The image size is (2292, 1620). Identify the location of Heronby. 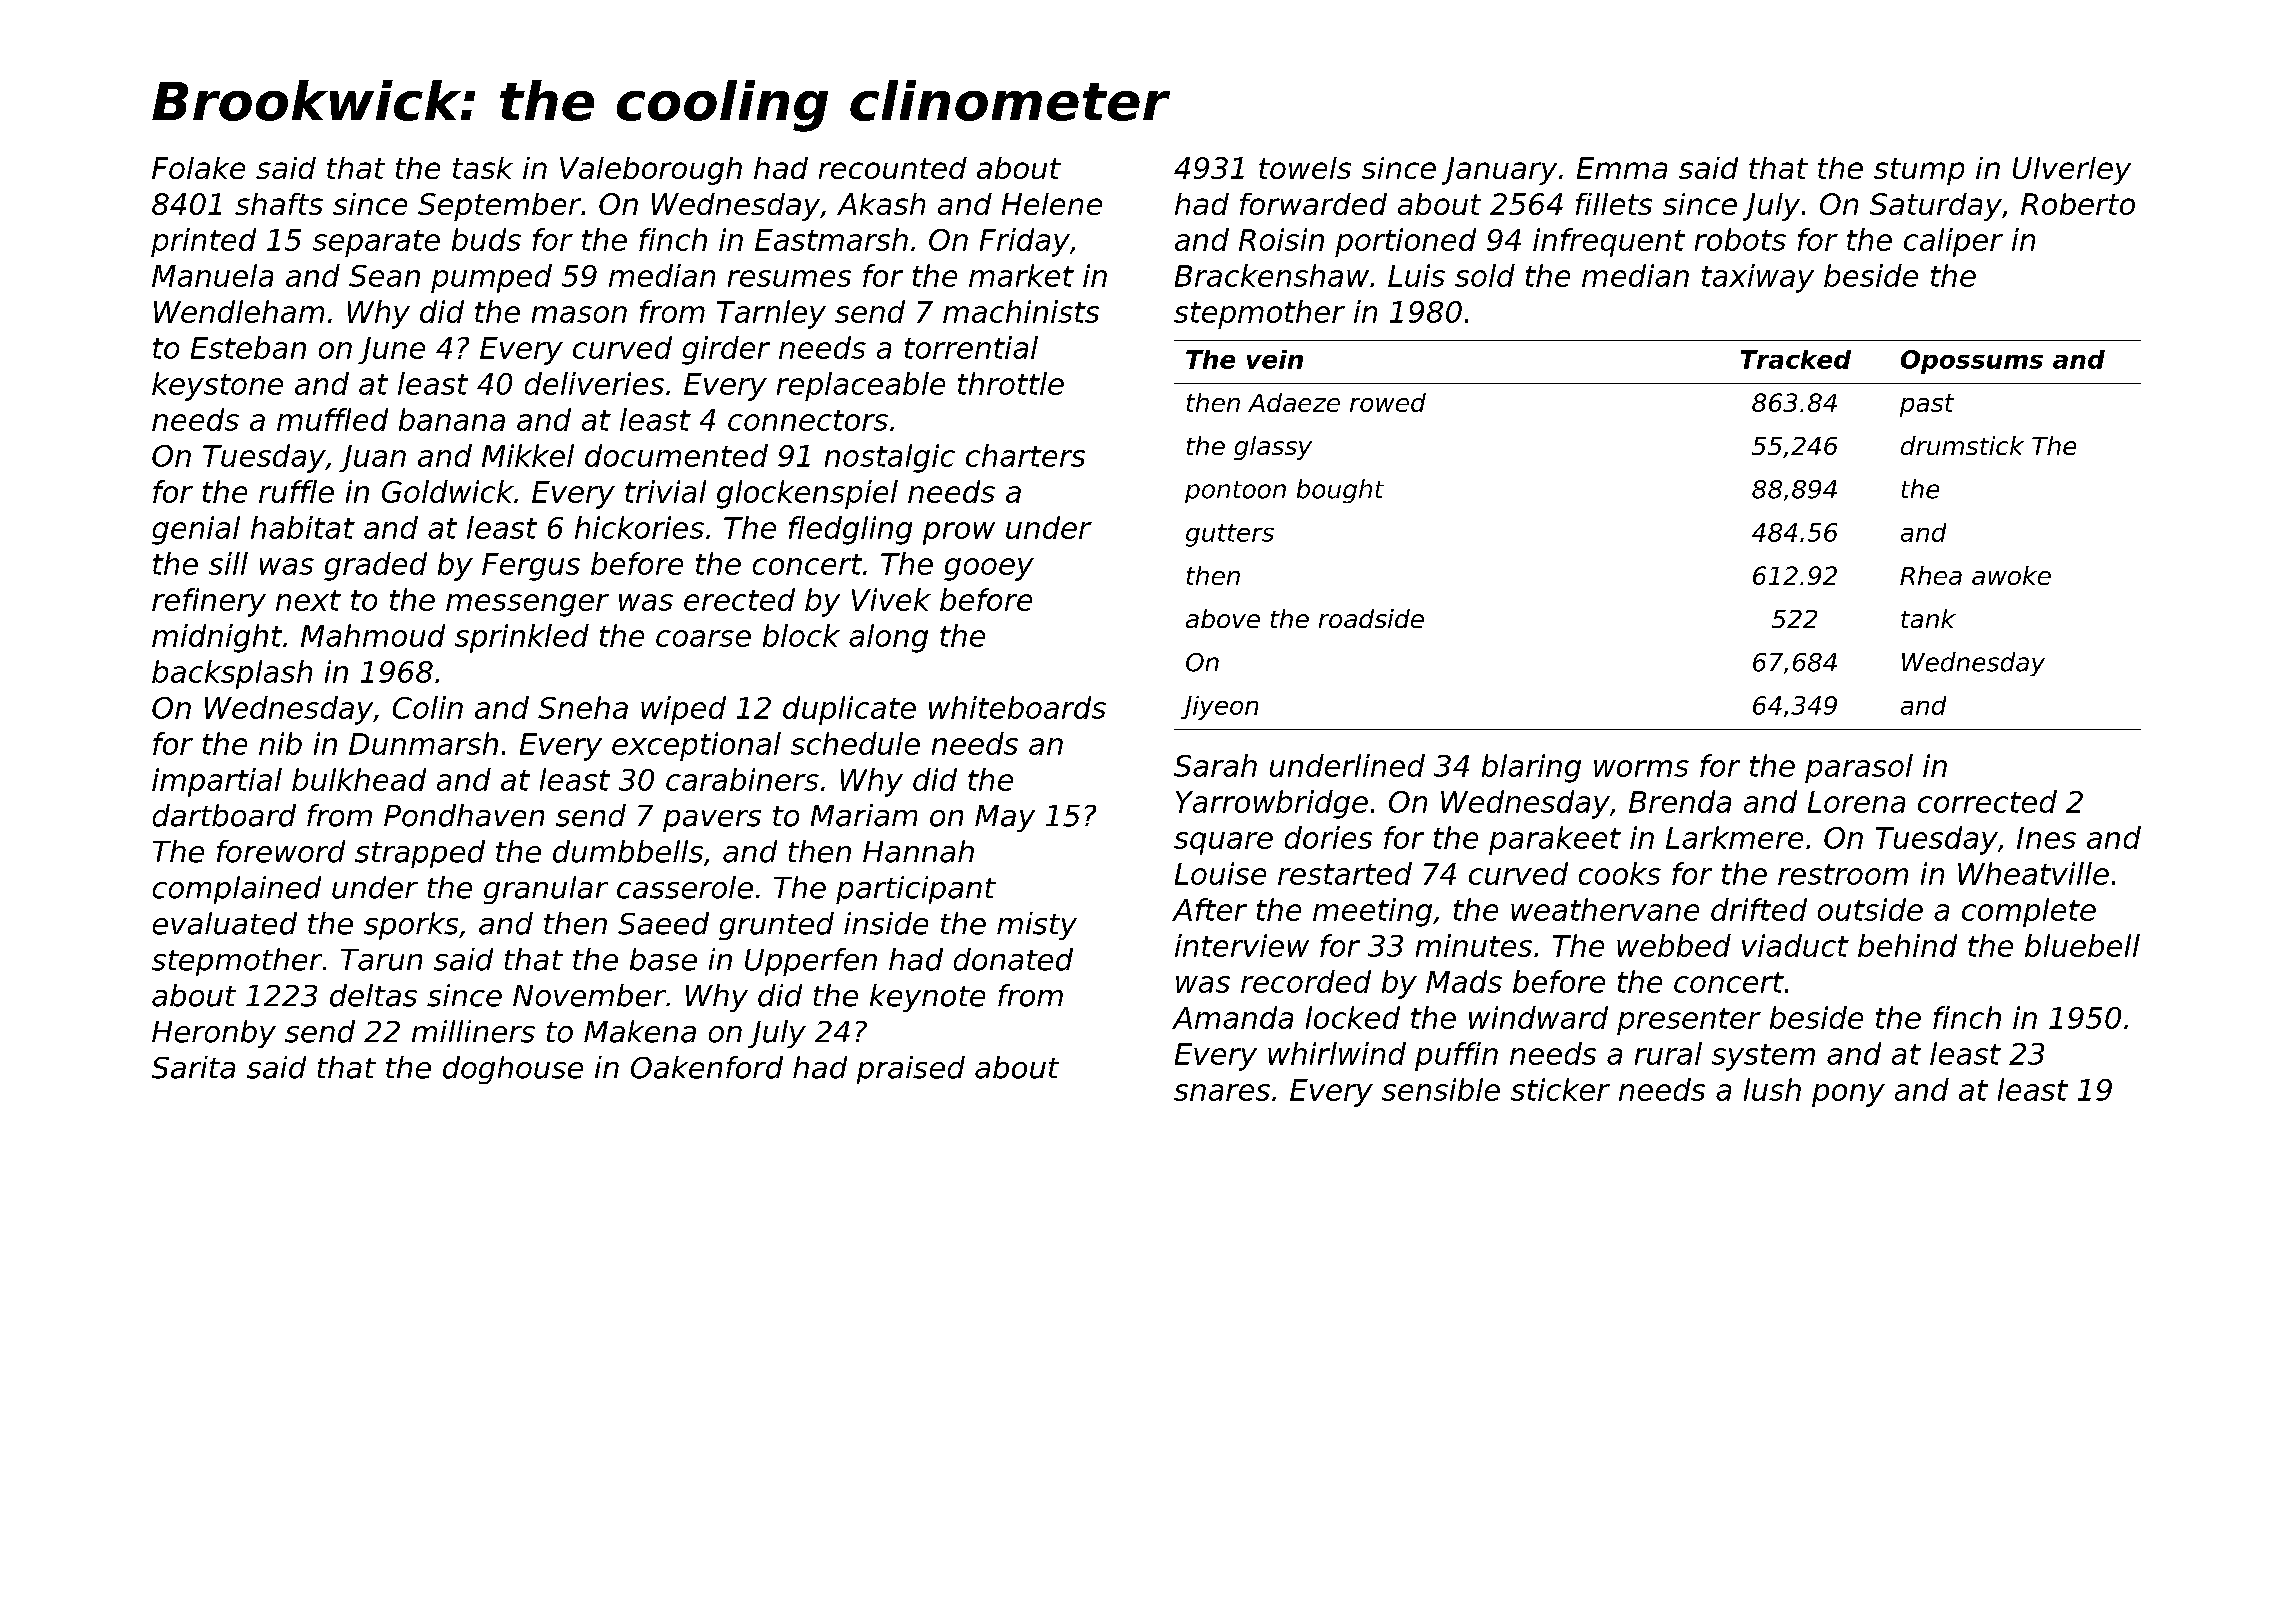
(214, 1034).
